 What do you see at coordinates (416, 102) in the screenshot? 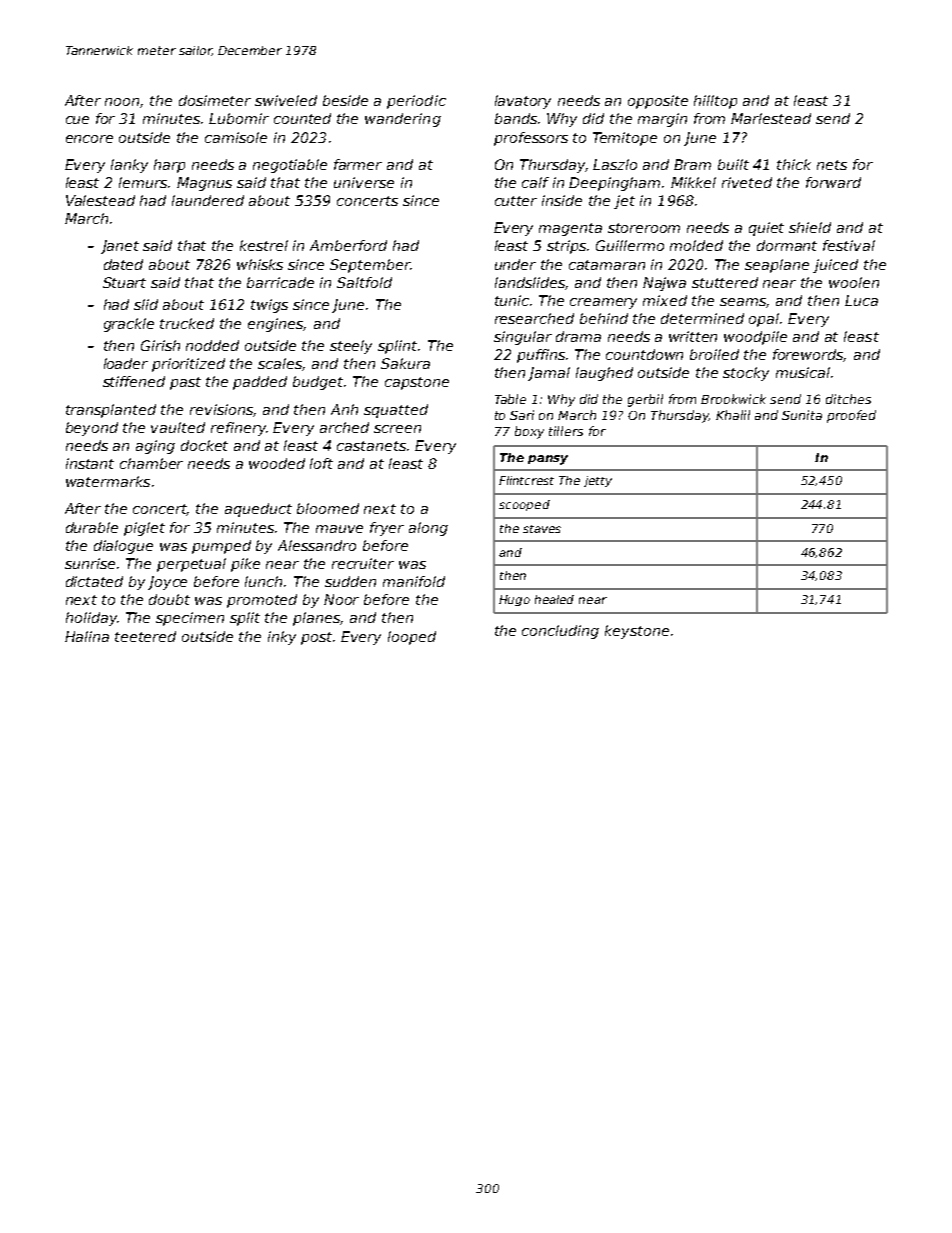
I see `periodic` at bounding box center [416, 102].
